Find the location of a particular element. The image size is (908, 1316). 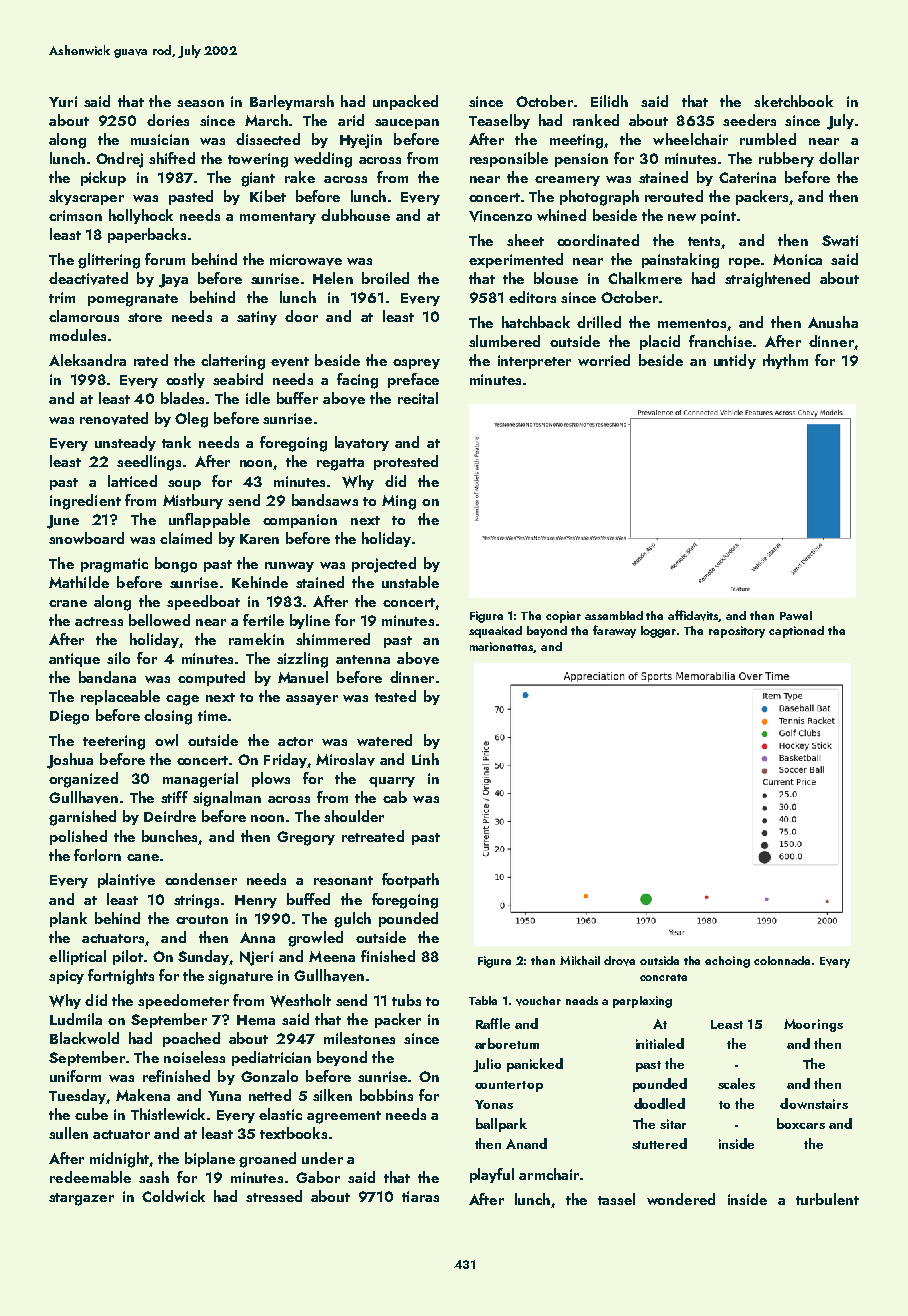

crouton is located at coordinates (202, 919).
